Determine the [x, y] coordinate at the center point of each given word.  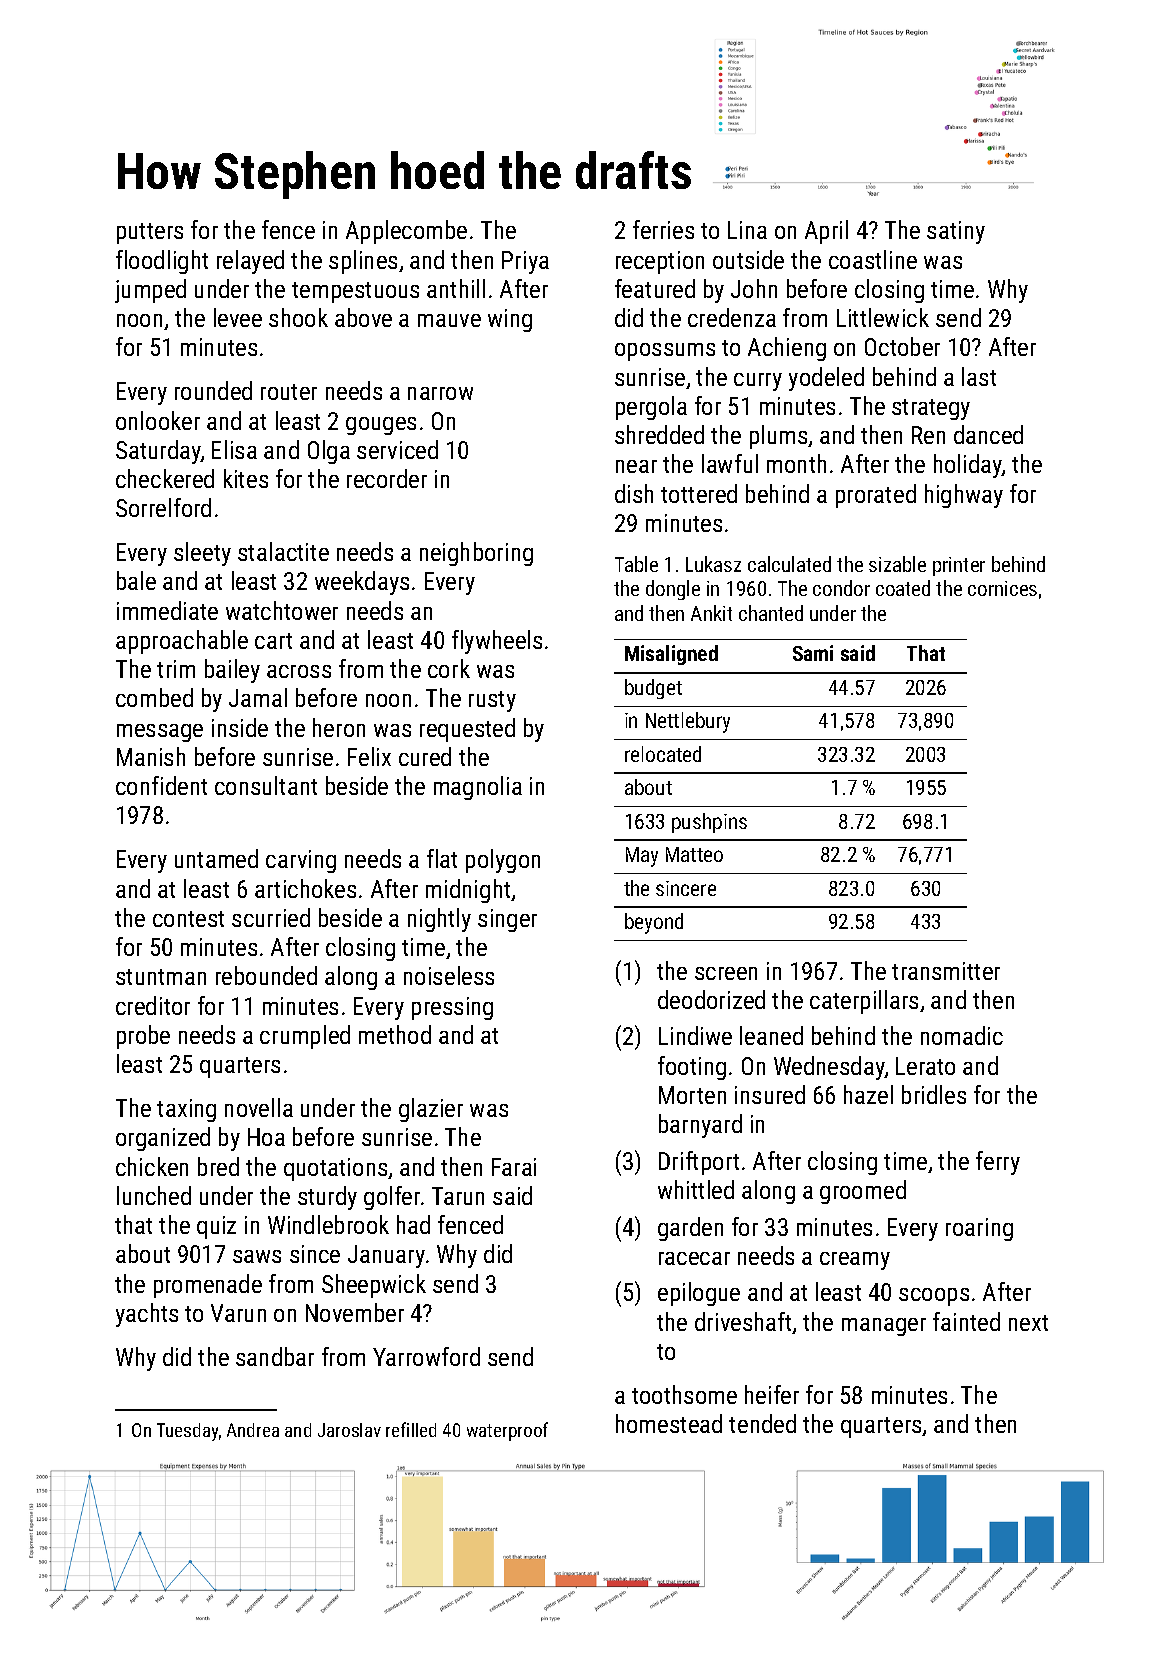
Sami [813, 653]
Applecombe [406, 232]
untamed [216, 858]
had [413, 1224]
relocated [663, 754]
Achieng [787, 349]
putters [150, 233]
